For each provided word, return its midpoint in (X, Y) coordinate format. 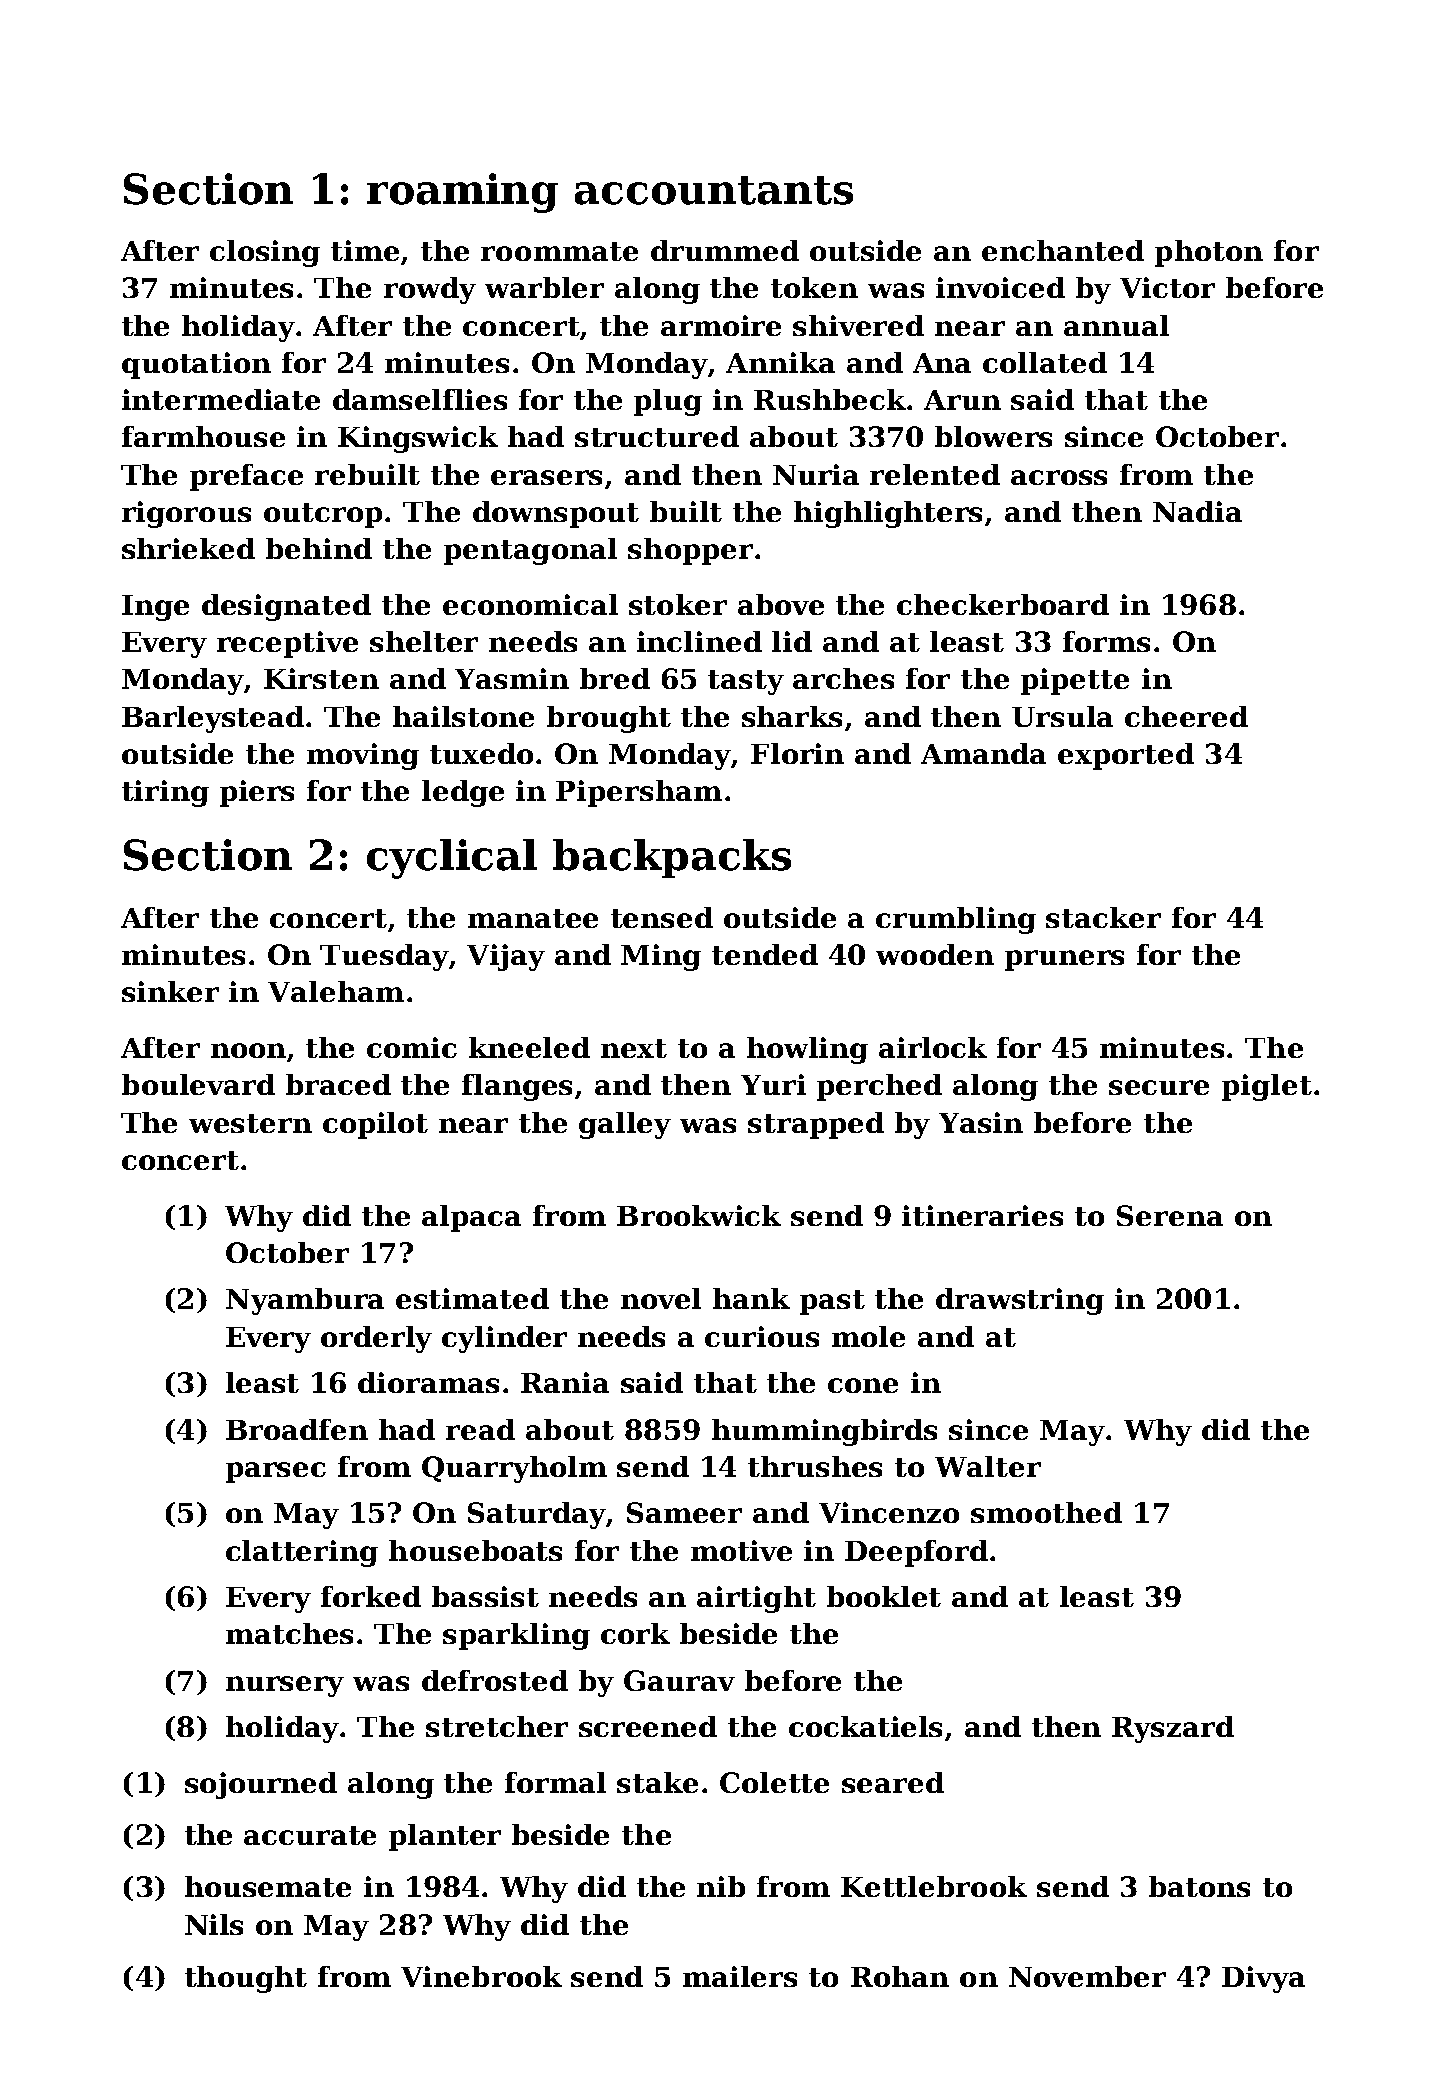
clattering (302, 1553)
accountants (714, 190)
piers (257, 793)
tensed (662, 917)
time (365, 250)
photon (1209, 253)
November (1087, 1976)
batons (1199, 1886)
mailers (740, 1976)
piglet (1267, 1087)
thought (246, 1979)
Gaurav (679, 1680)
